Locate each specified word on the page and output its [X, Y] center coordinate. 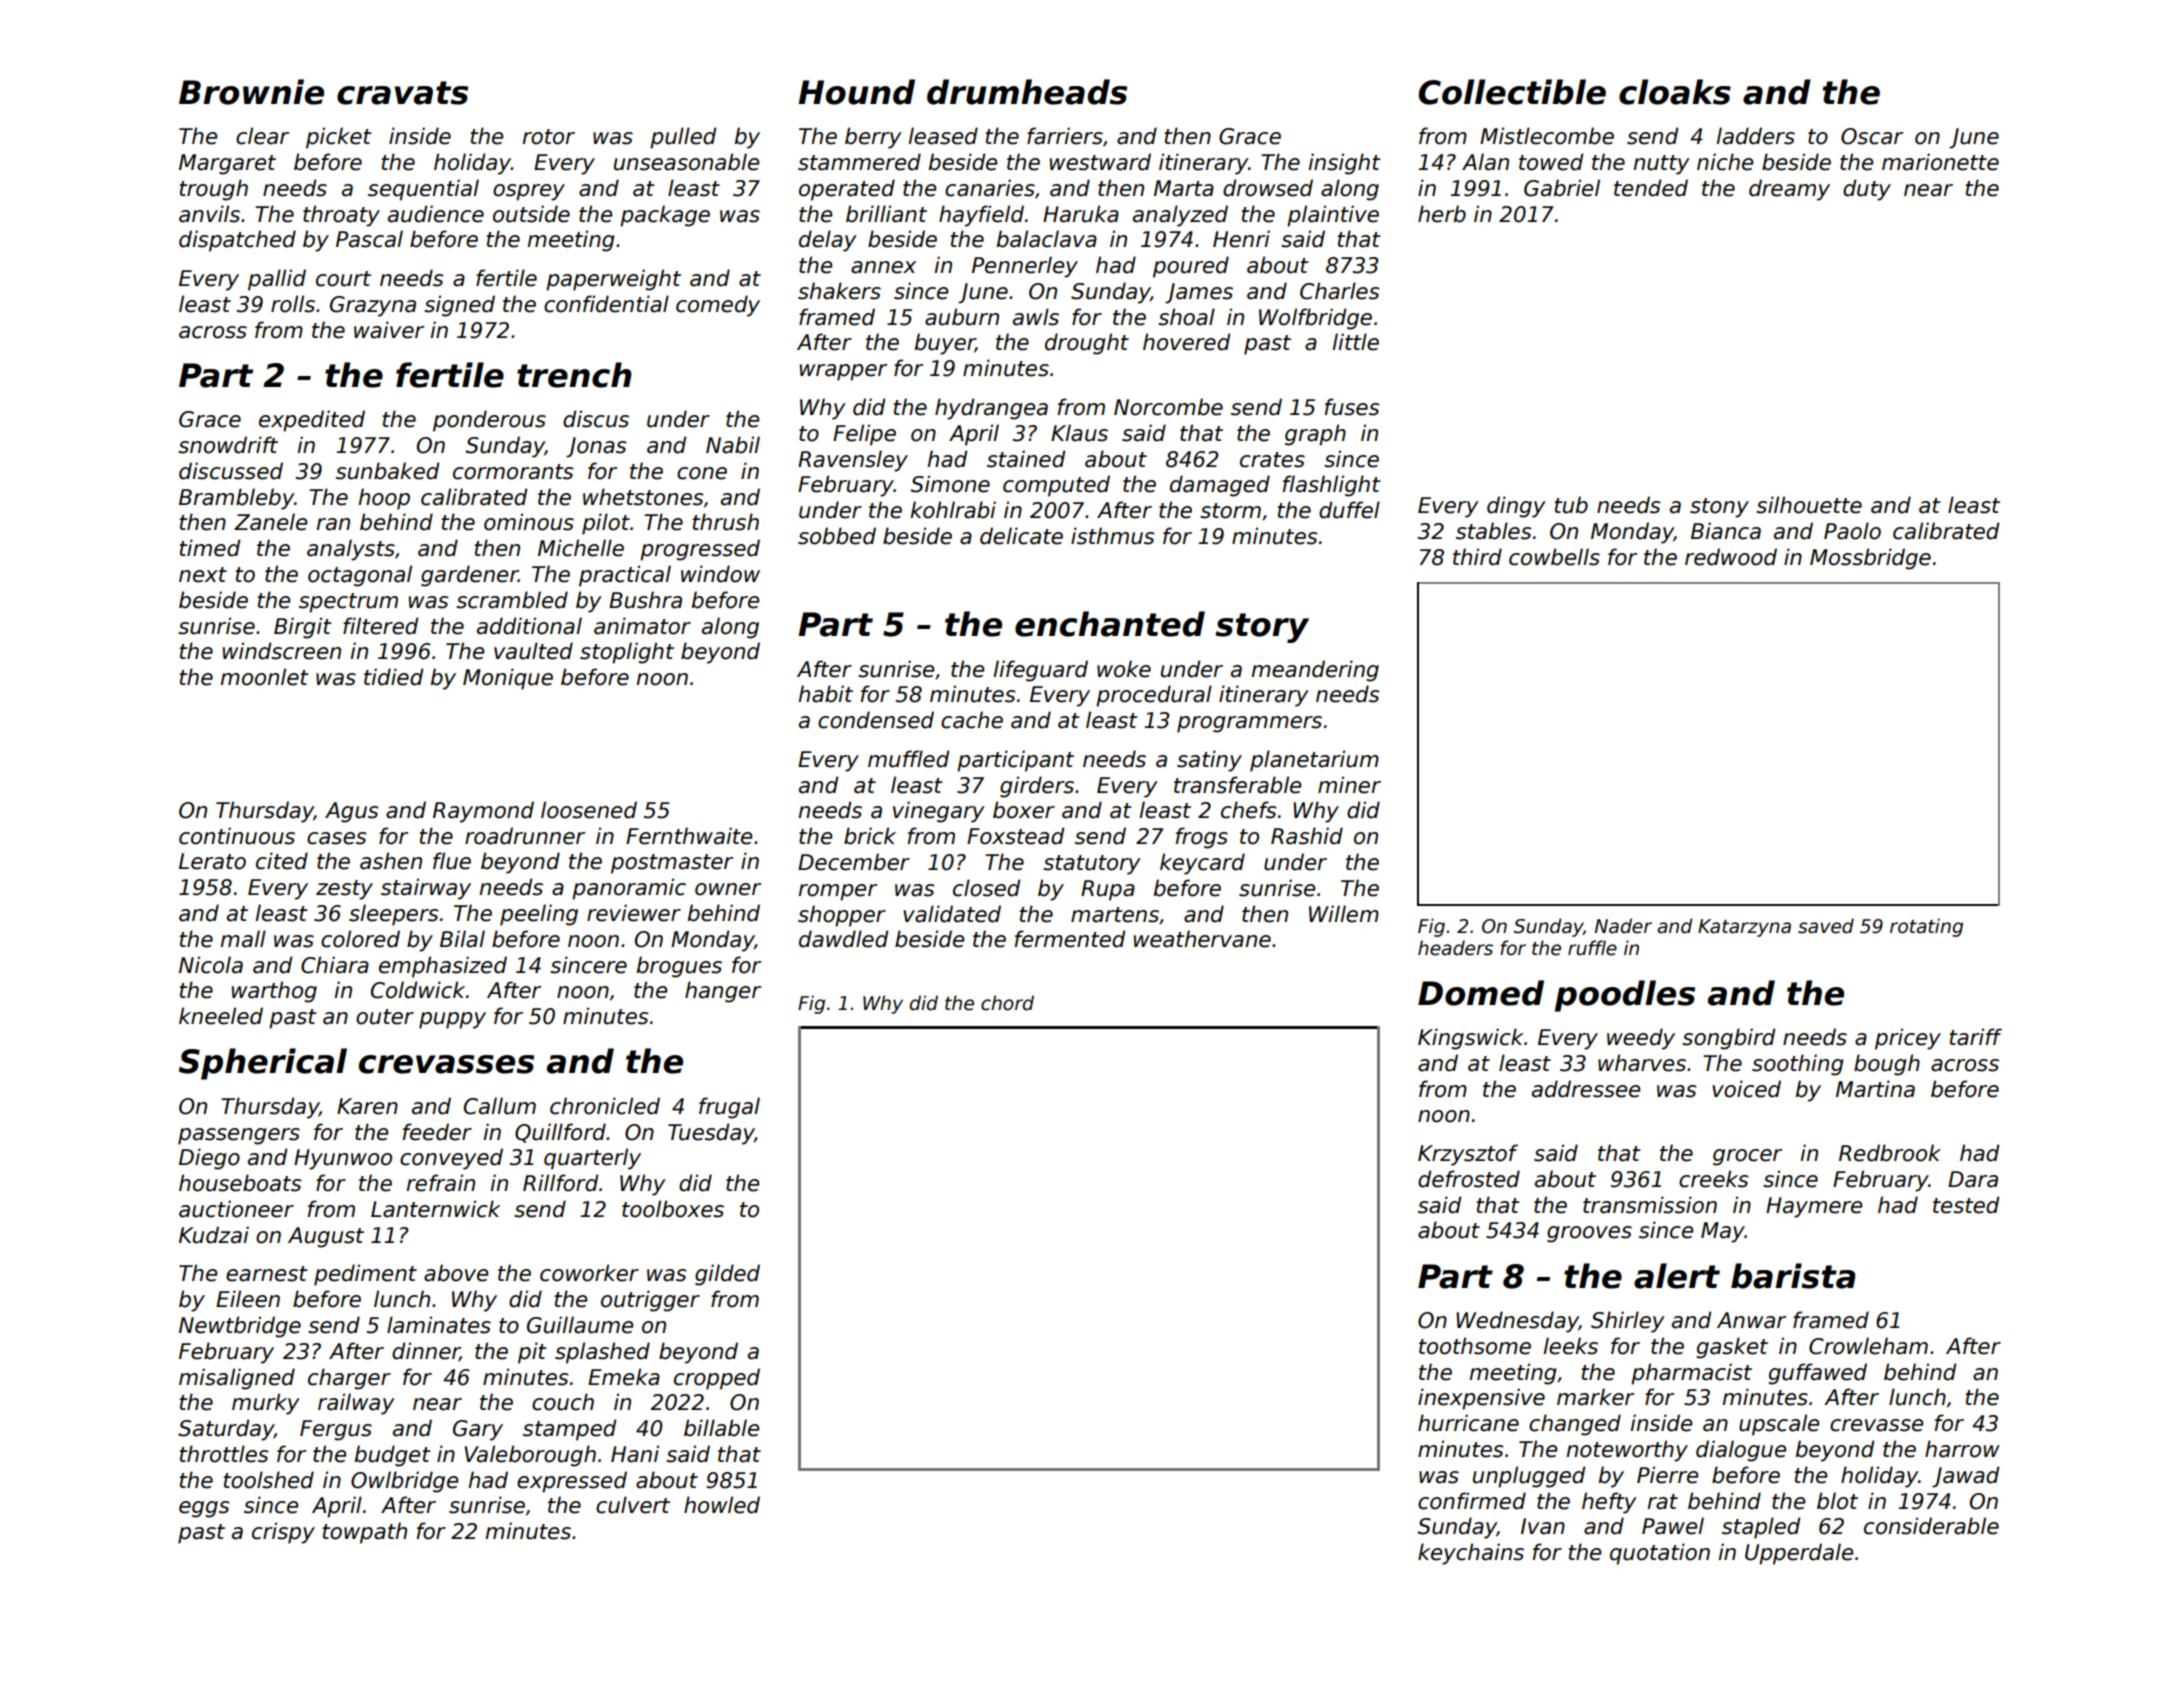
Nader [1623, 926]
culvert [633, 1505]
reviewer [634, 913]
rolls [293, 304]
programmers [1249, 724]
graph [1315, 435]
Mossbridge [1870, 559]
